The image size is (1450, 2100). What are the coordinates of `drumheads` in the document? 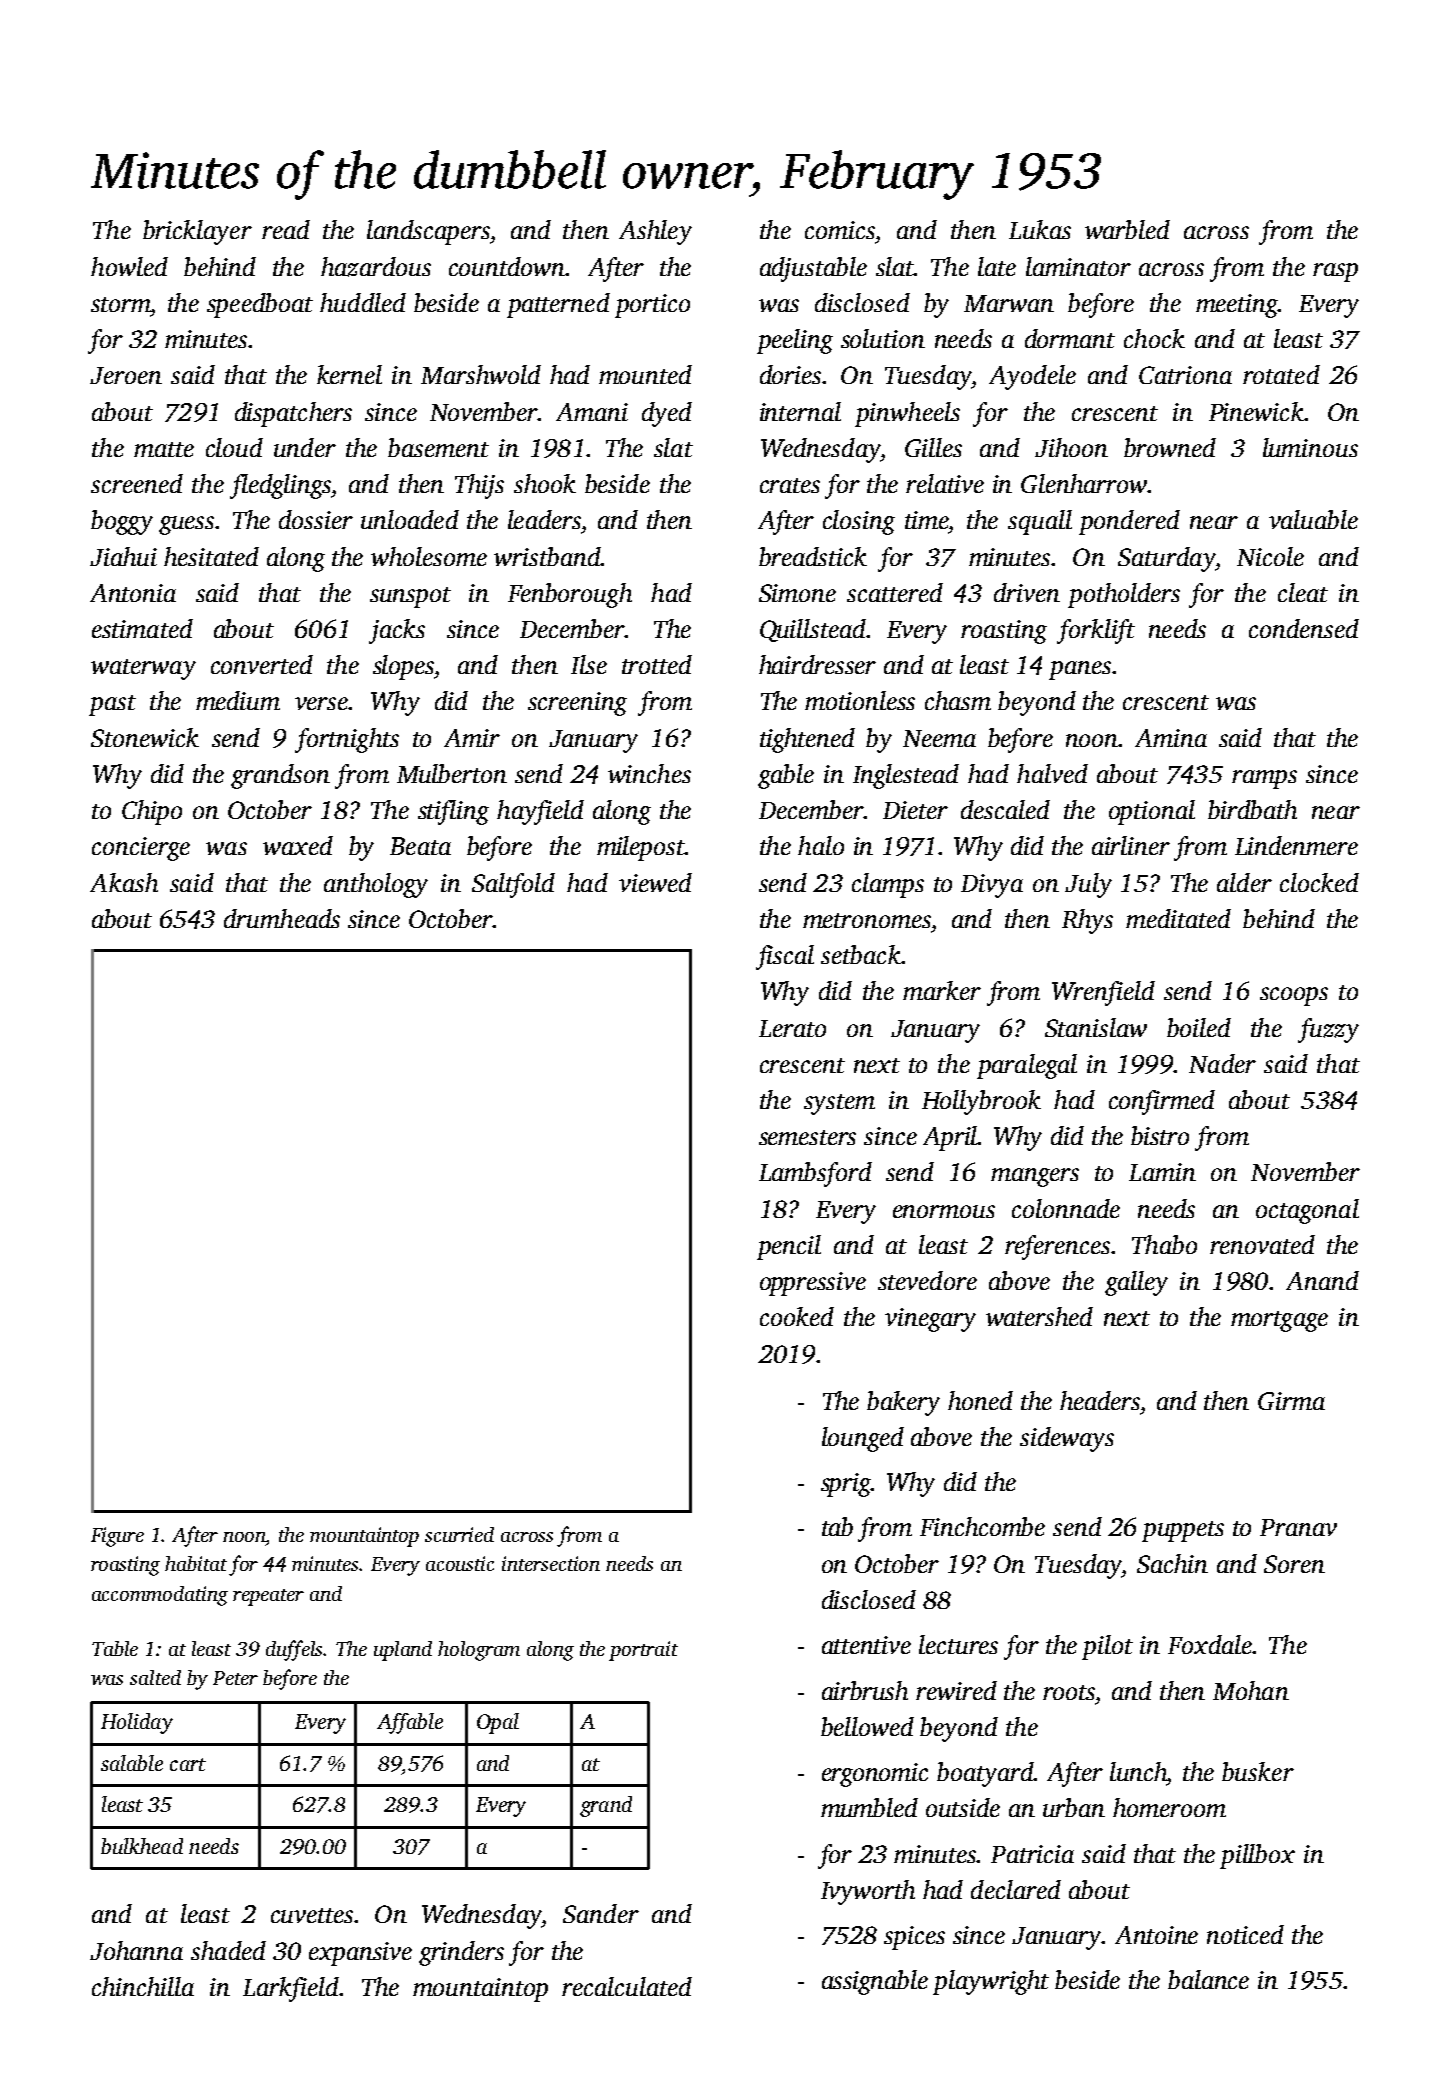 It's located at (282, 918).
